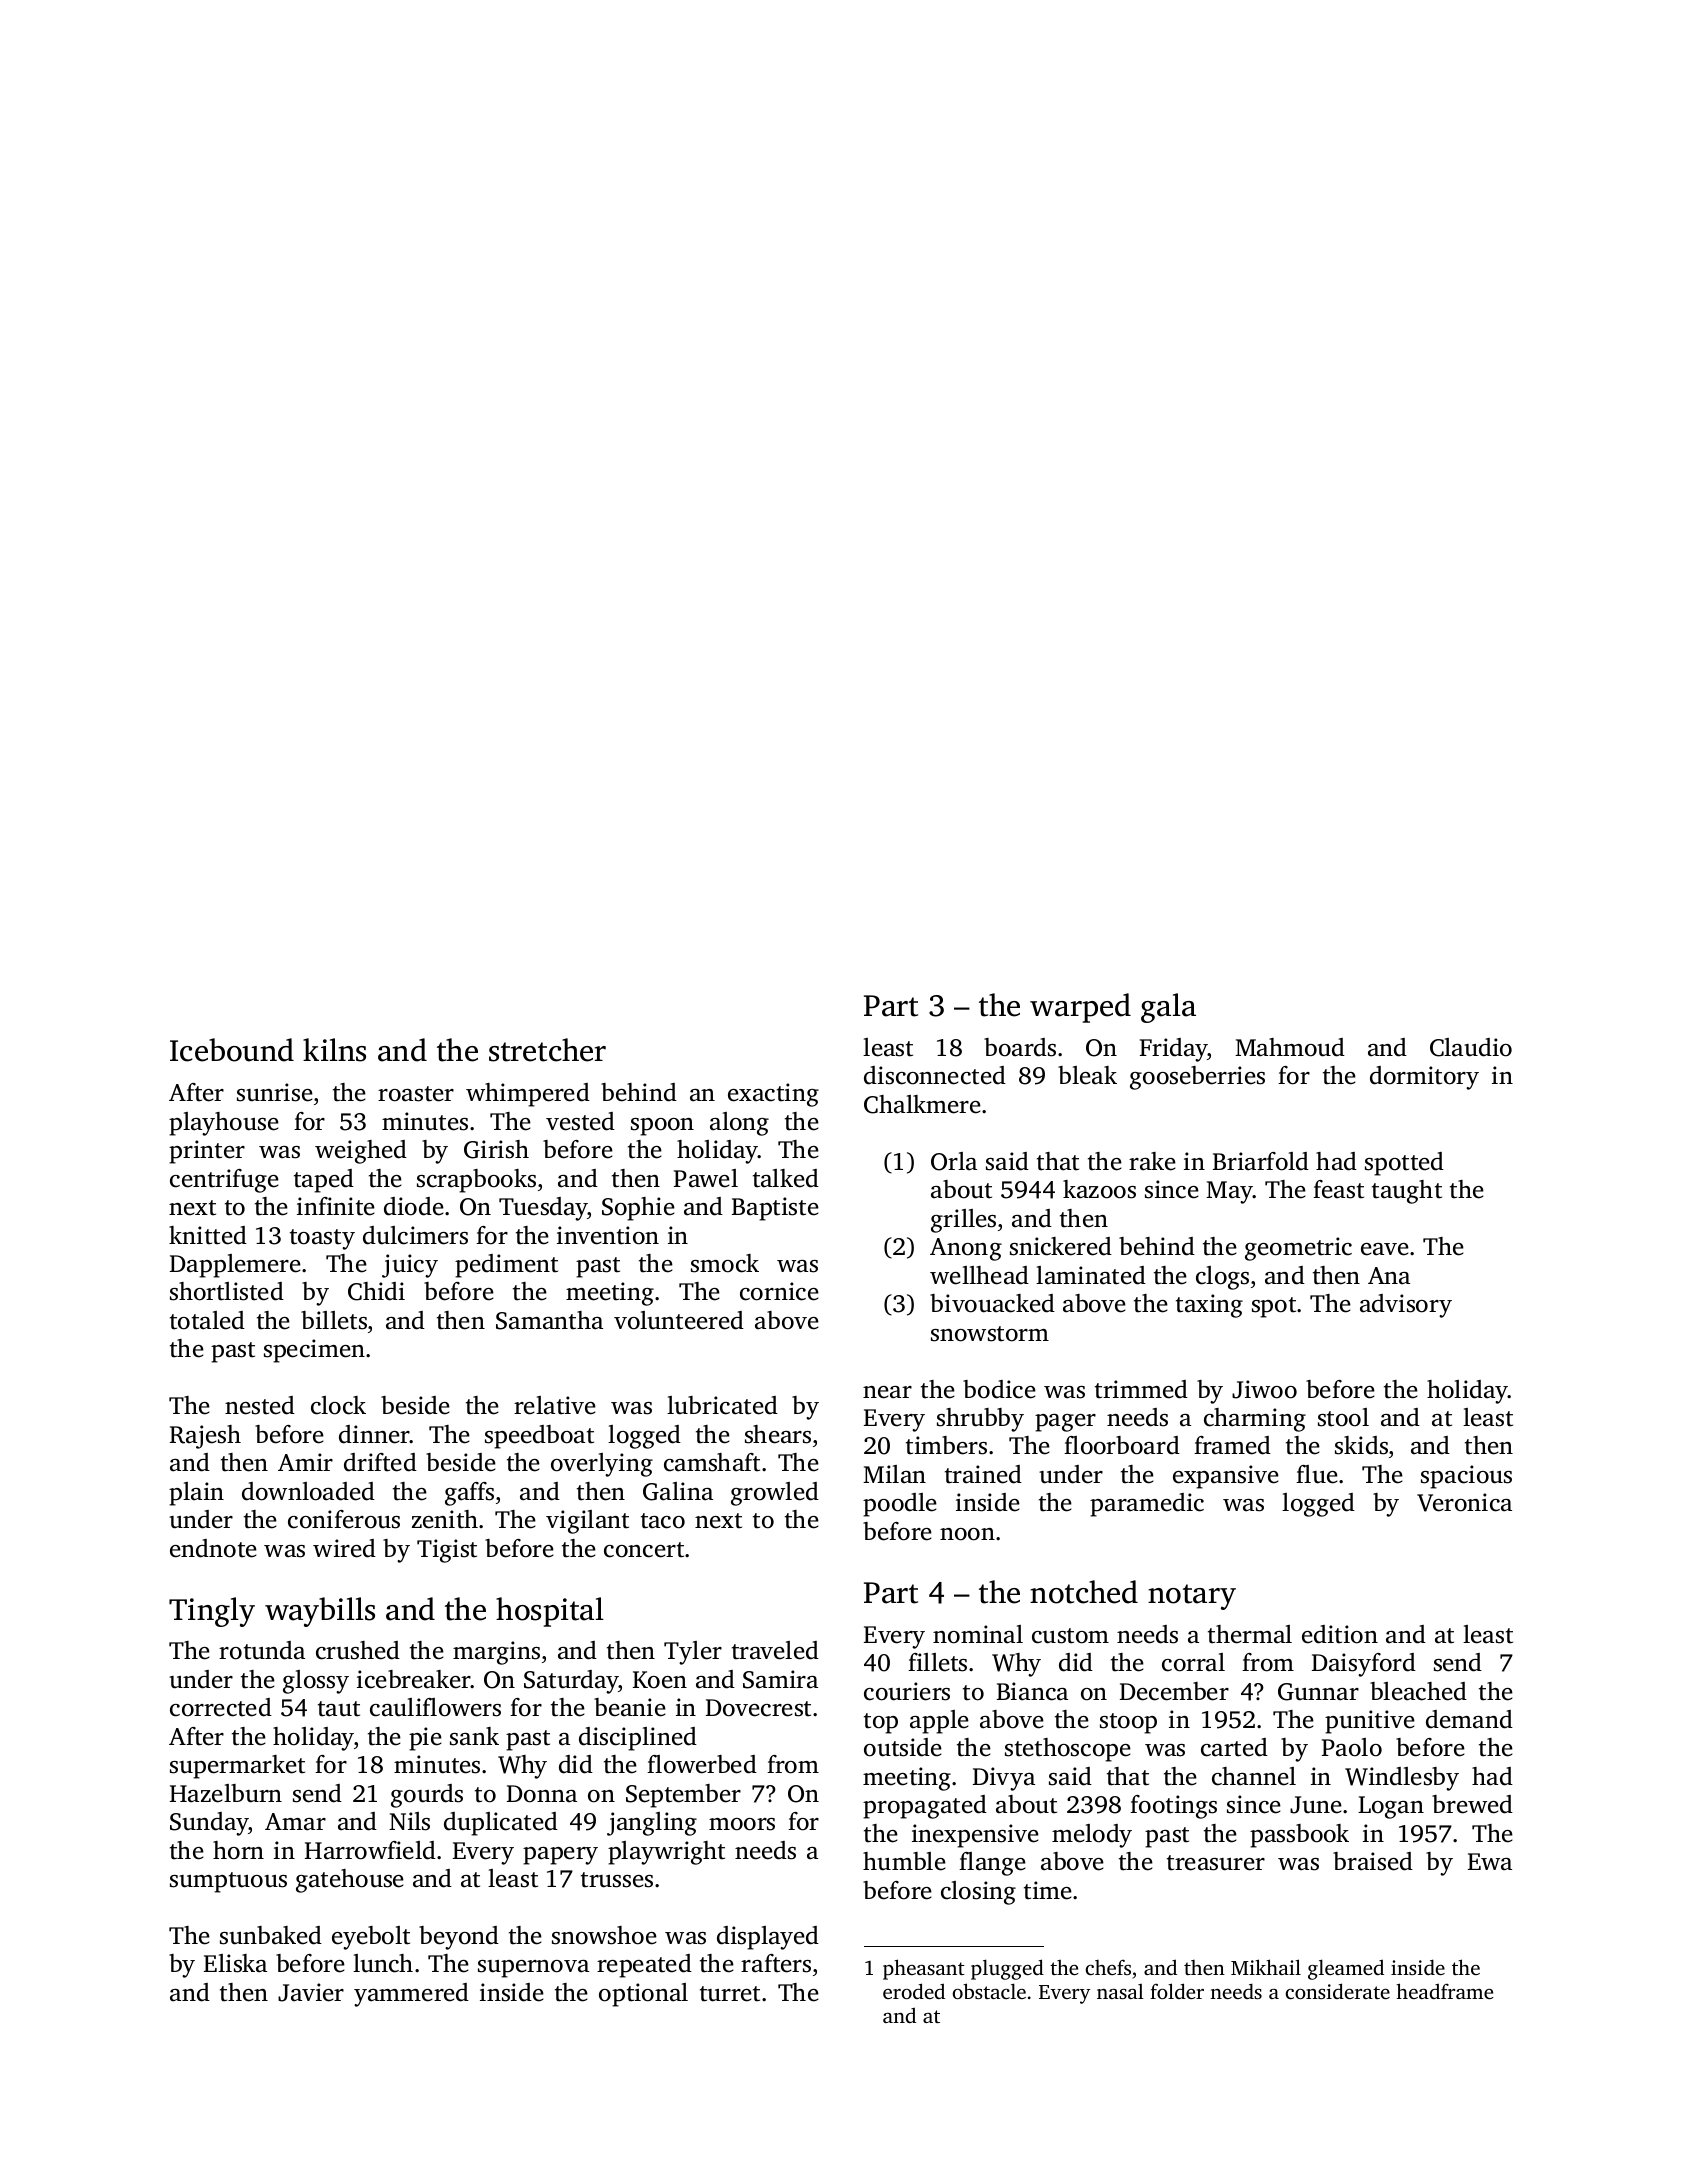  What do you see at coordinates (228, 1882) in the screenshot?
I see `sumptuous` at bounding box center [228, 1882].
